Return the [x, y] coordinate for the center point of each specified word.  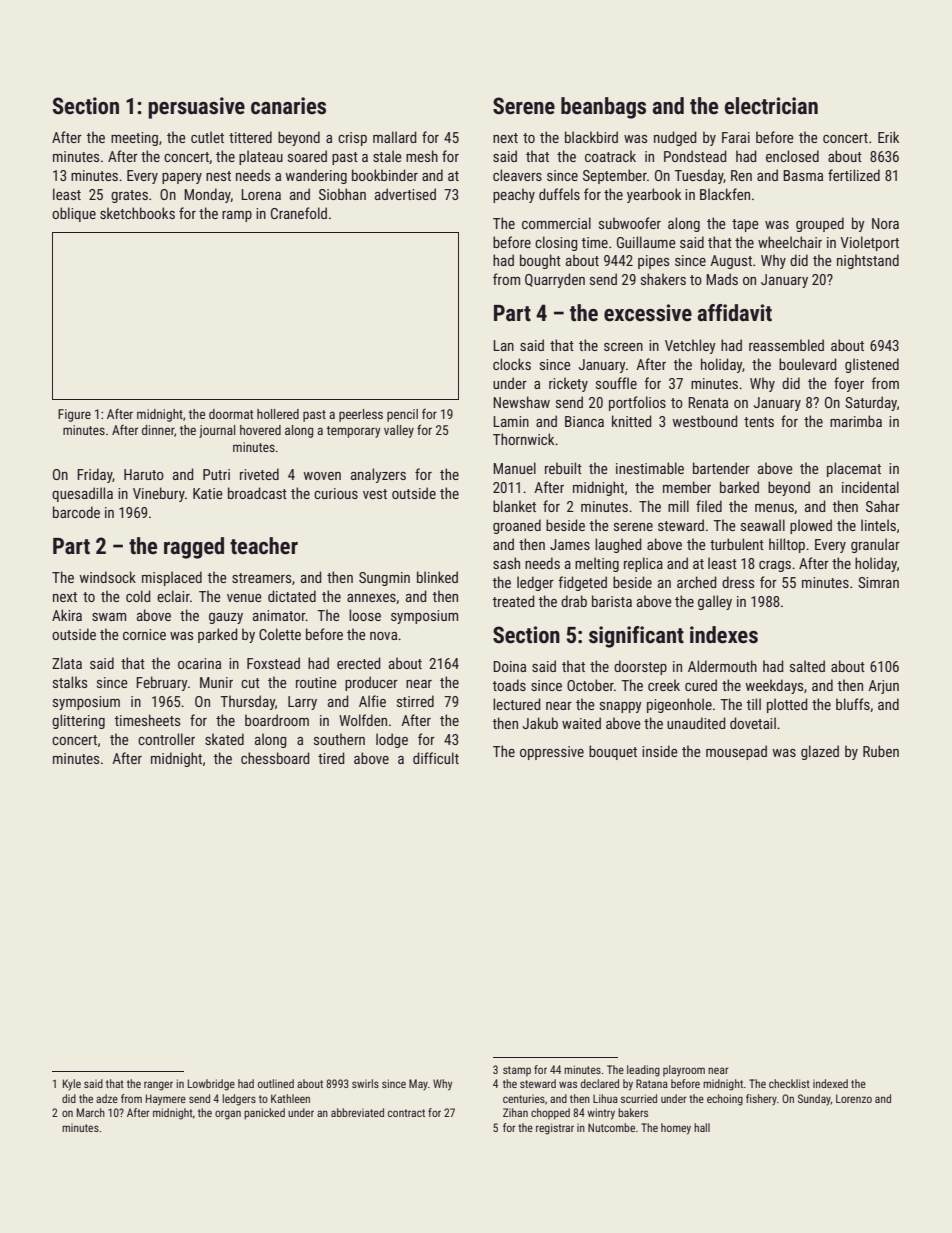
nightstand [868, 261]
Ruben [881, 751]
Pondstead [695, 156]
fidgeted [582, 583]
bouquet [613, 752]
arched [697, 582]
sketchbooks [137, 213]
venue [244, 598]
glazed [820, 752]
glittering [78, 721]
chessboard [275, 758]
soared [307, 156]
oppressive [552, 753]
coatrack [610, 156]
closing [556, 243]
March [91, 1112]
